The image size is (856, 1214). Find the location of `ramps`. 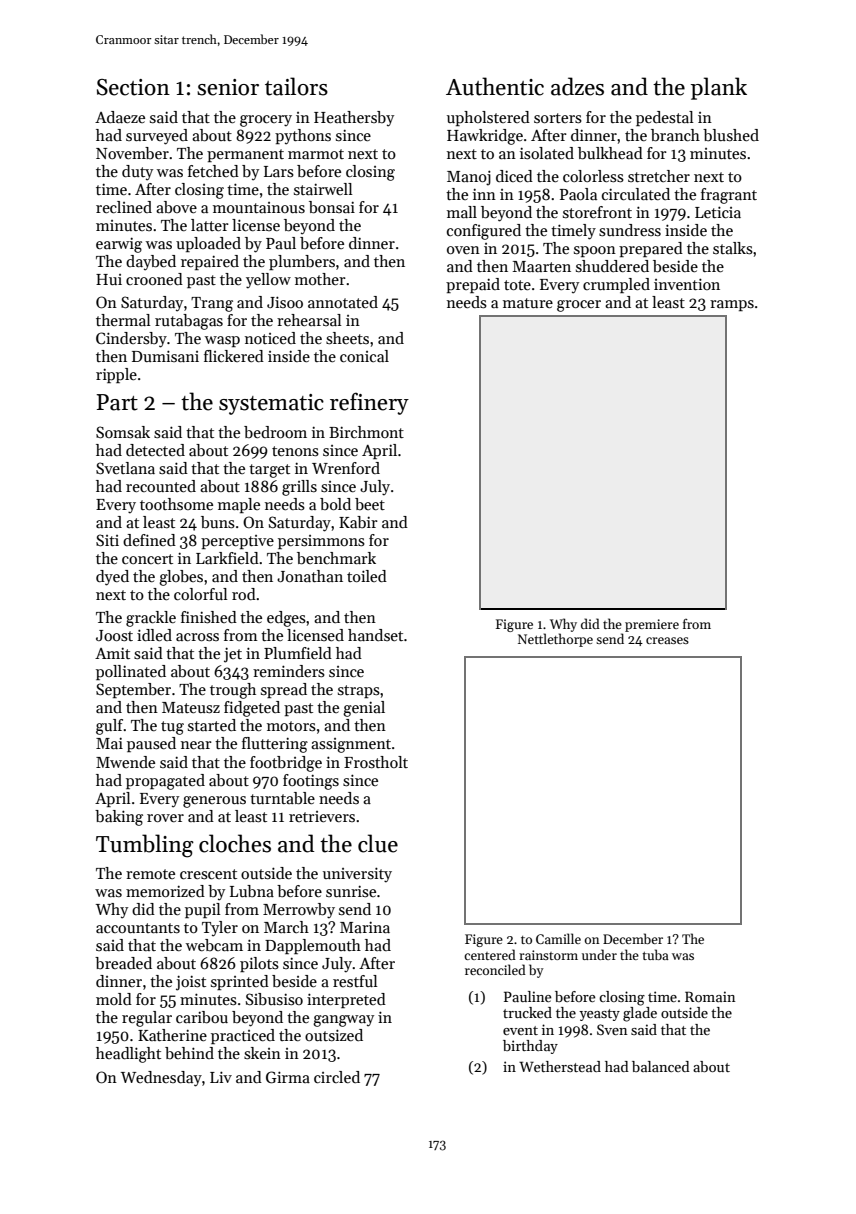

ramps is located at coordinates (732, 305).
